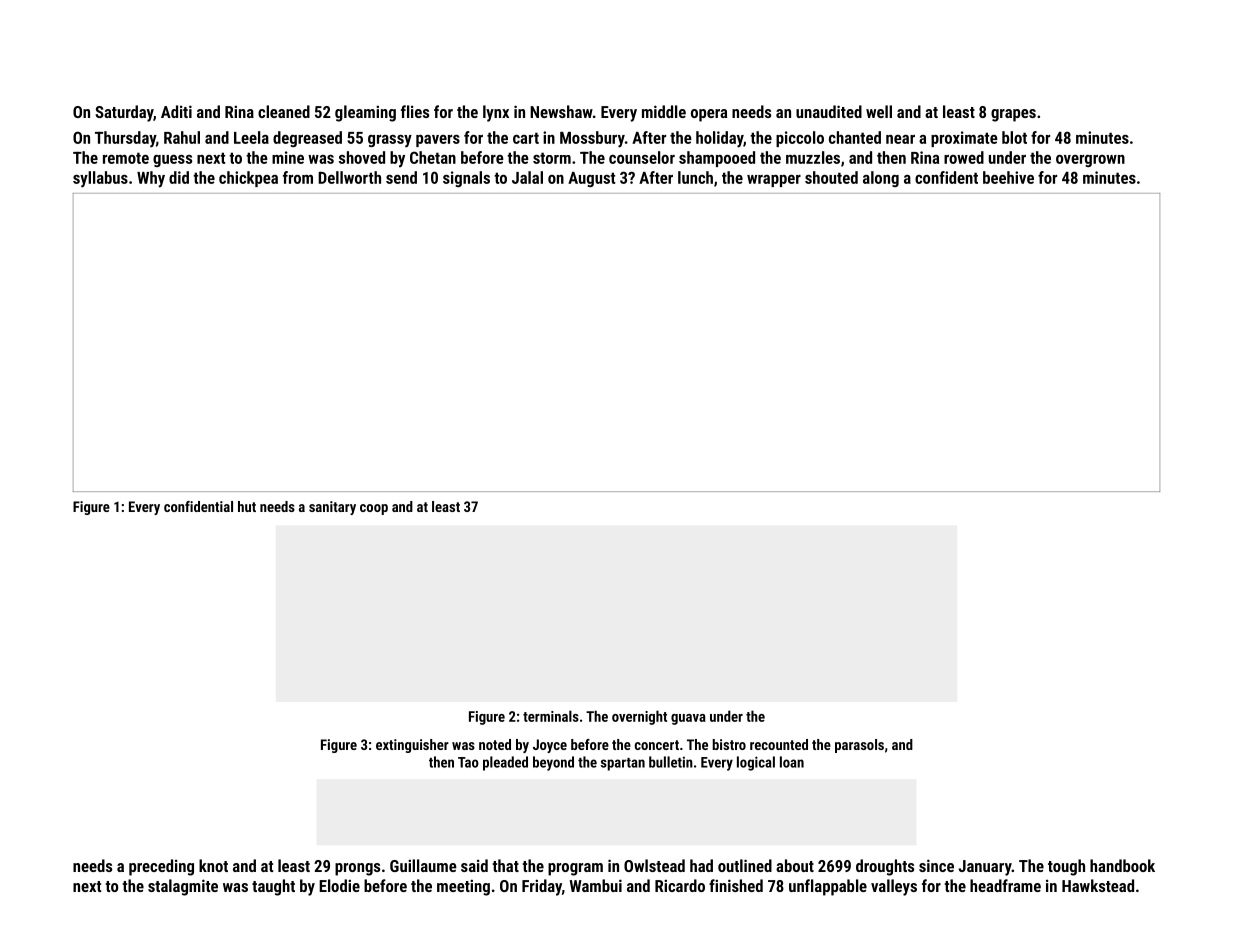 The width and height of the screenshot is (1233, 952). What do you see at coordinates (183, 887) in the screenshot?
I see `stalagmite` at bounding box center [183, 887].
